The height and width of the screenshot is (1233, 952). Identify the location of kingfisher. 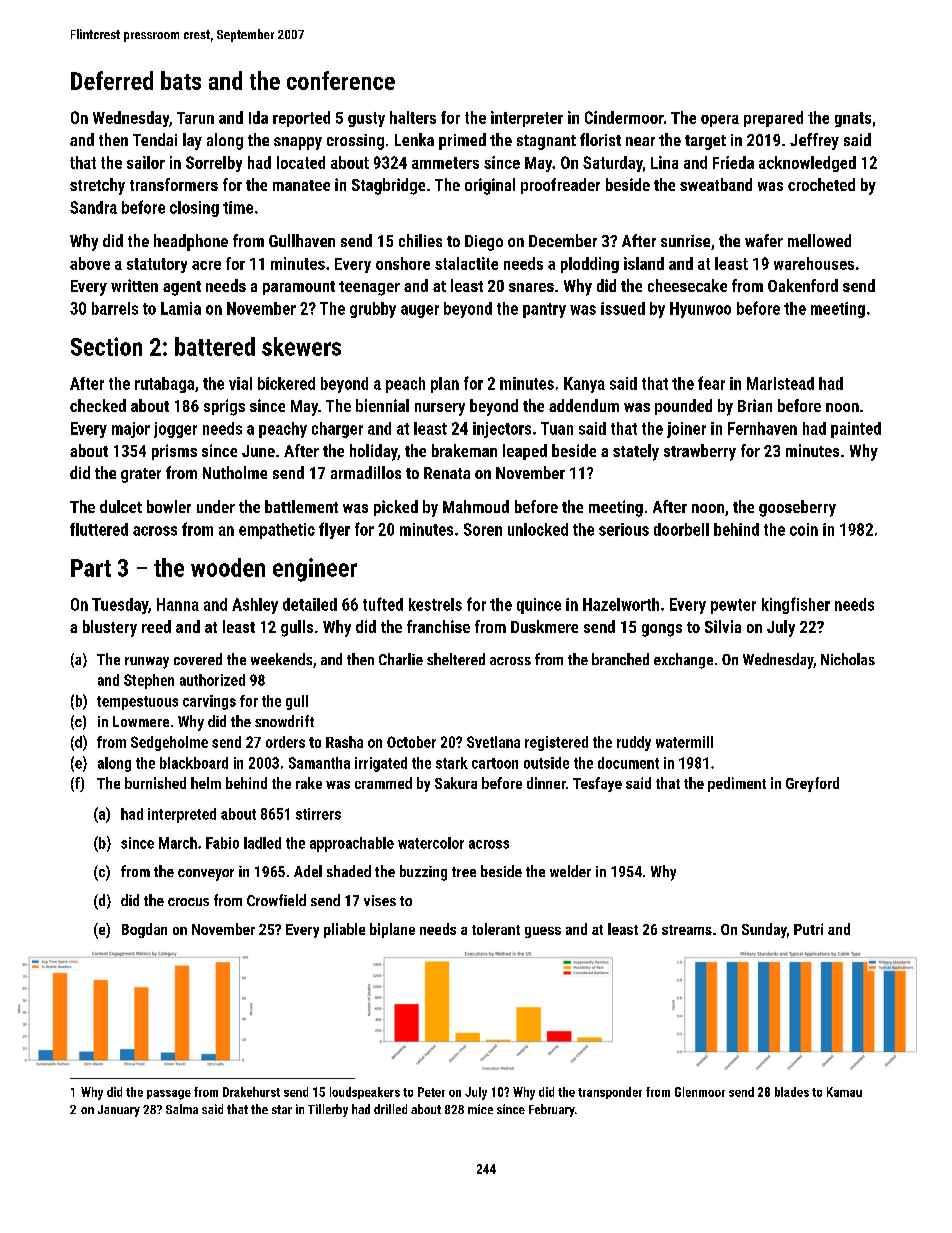
(796, 605).
